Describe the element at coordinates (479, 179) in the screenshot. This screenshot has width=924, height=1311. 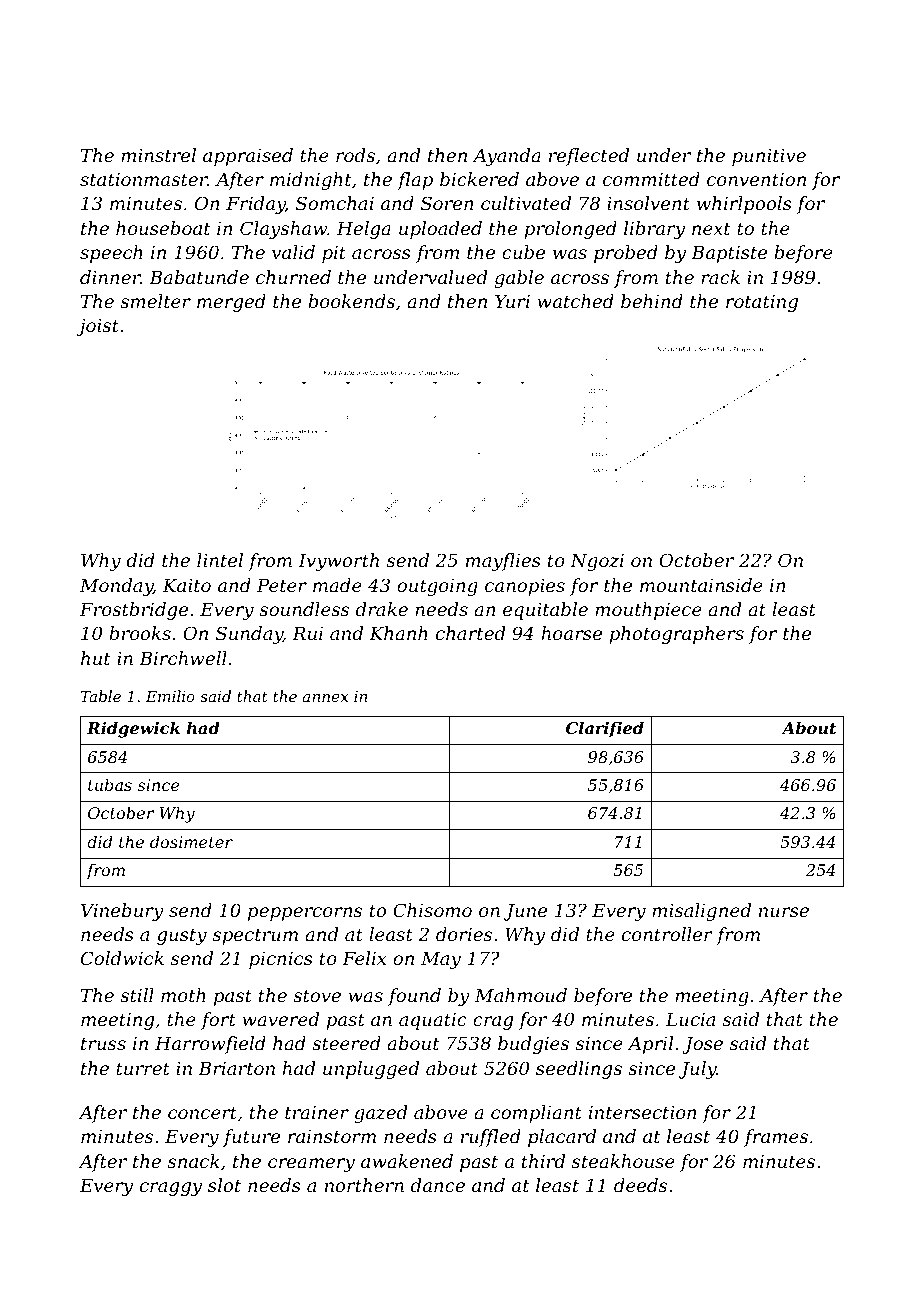
I see `bickered` at that location.
